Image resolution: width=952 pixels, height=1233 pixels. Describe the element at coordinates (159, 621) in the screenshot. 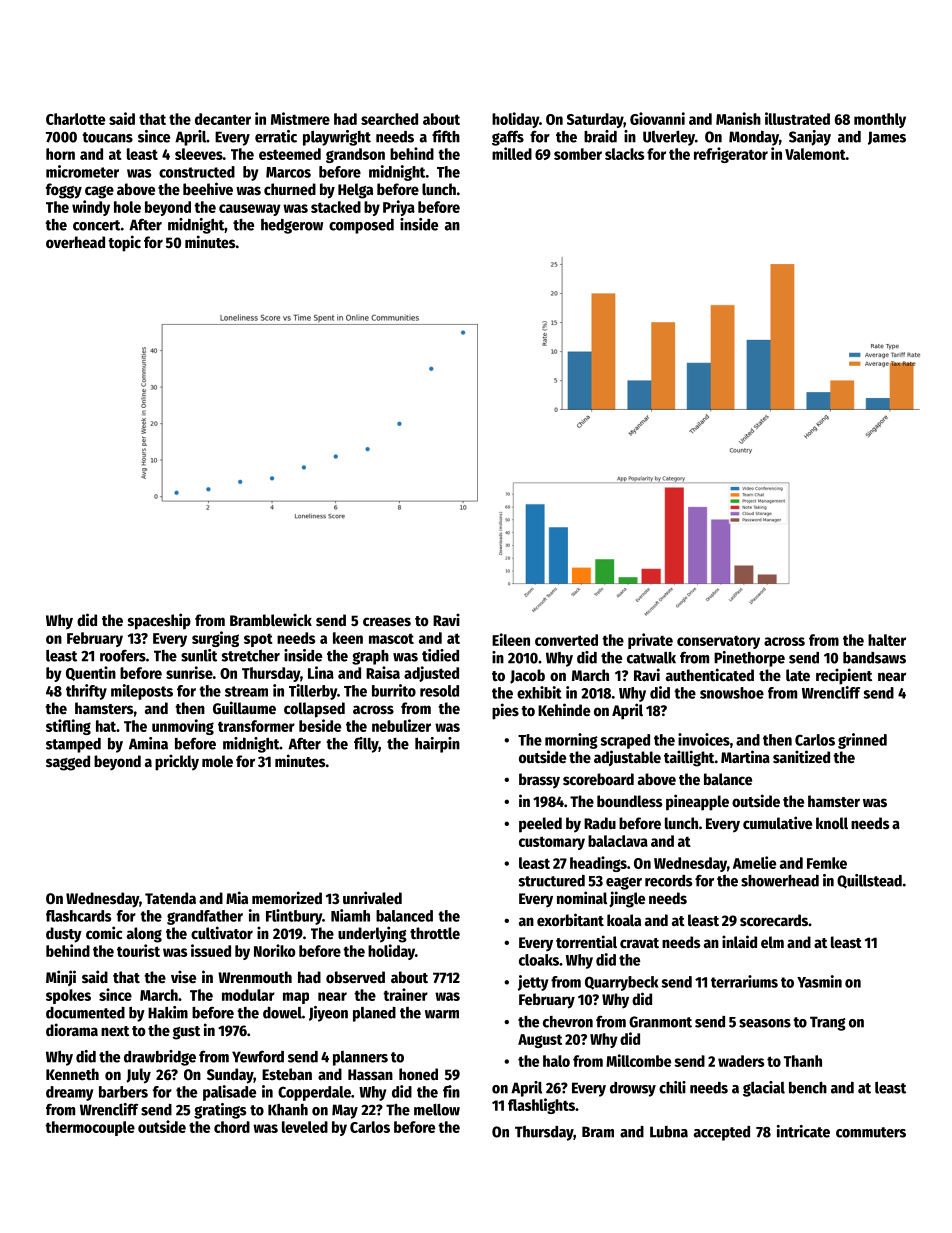

I see `spaceship` at that location.
